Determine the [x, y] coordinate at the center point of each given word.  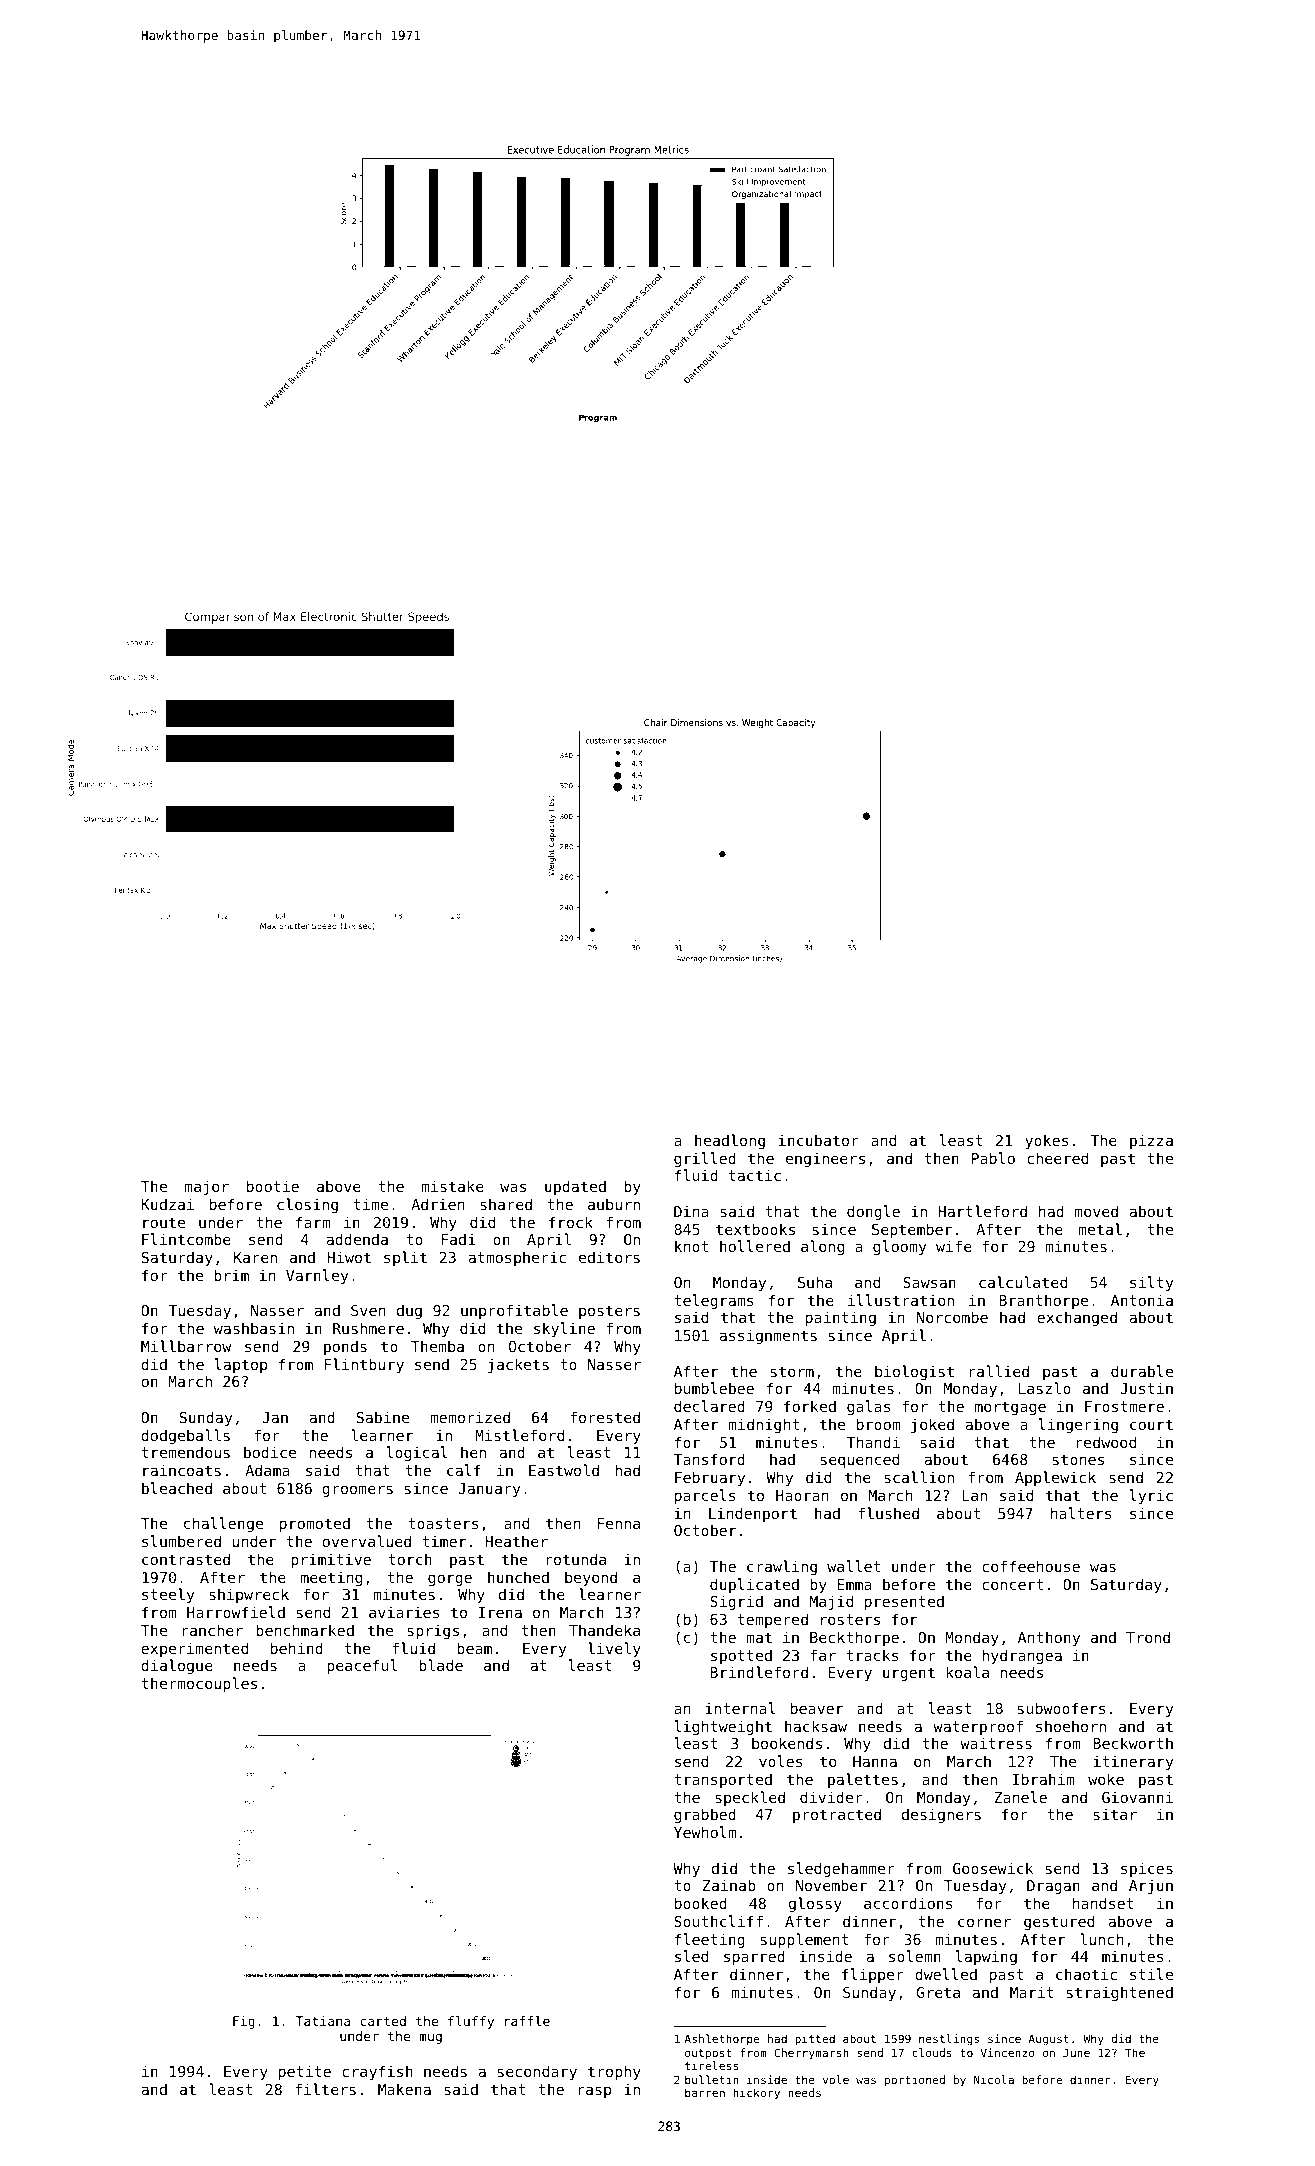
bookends [787, 1743]
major [207, 1187]
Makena [404, 2089]
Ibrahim [1044, 1779]
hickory [756, 2094]
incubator [819, 1140]
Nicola [994, 2079]
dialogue [177, 1666]
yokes [1047, 1141]
